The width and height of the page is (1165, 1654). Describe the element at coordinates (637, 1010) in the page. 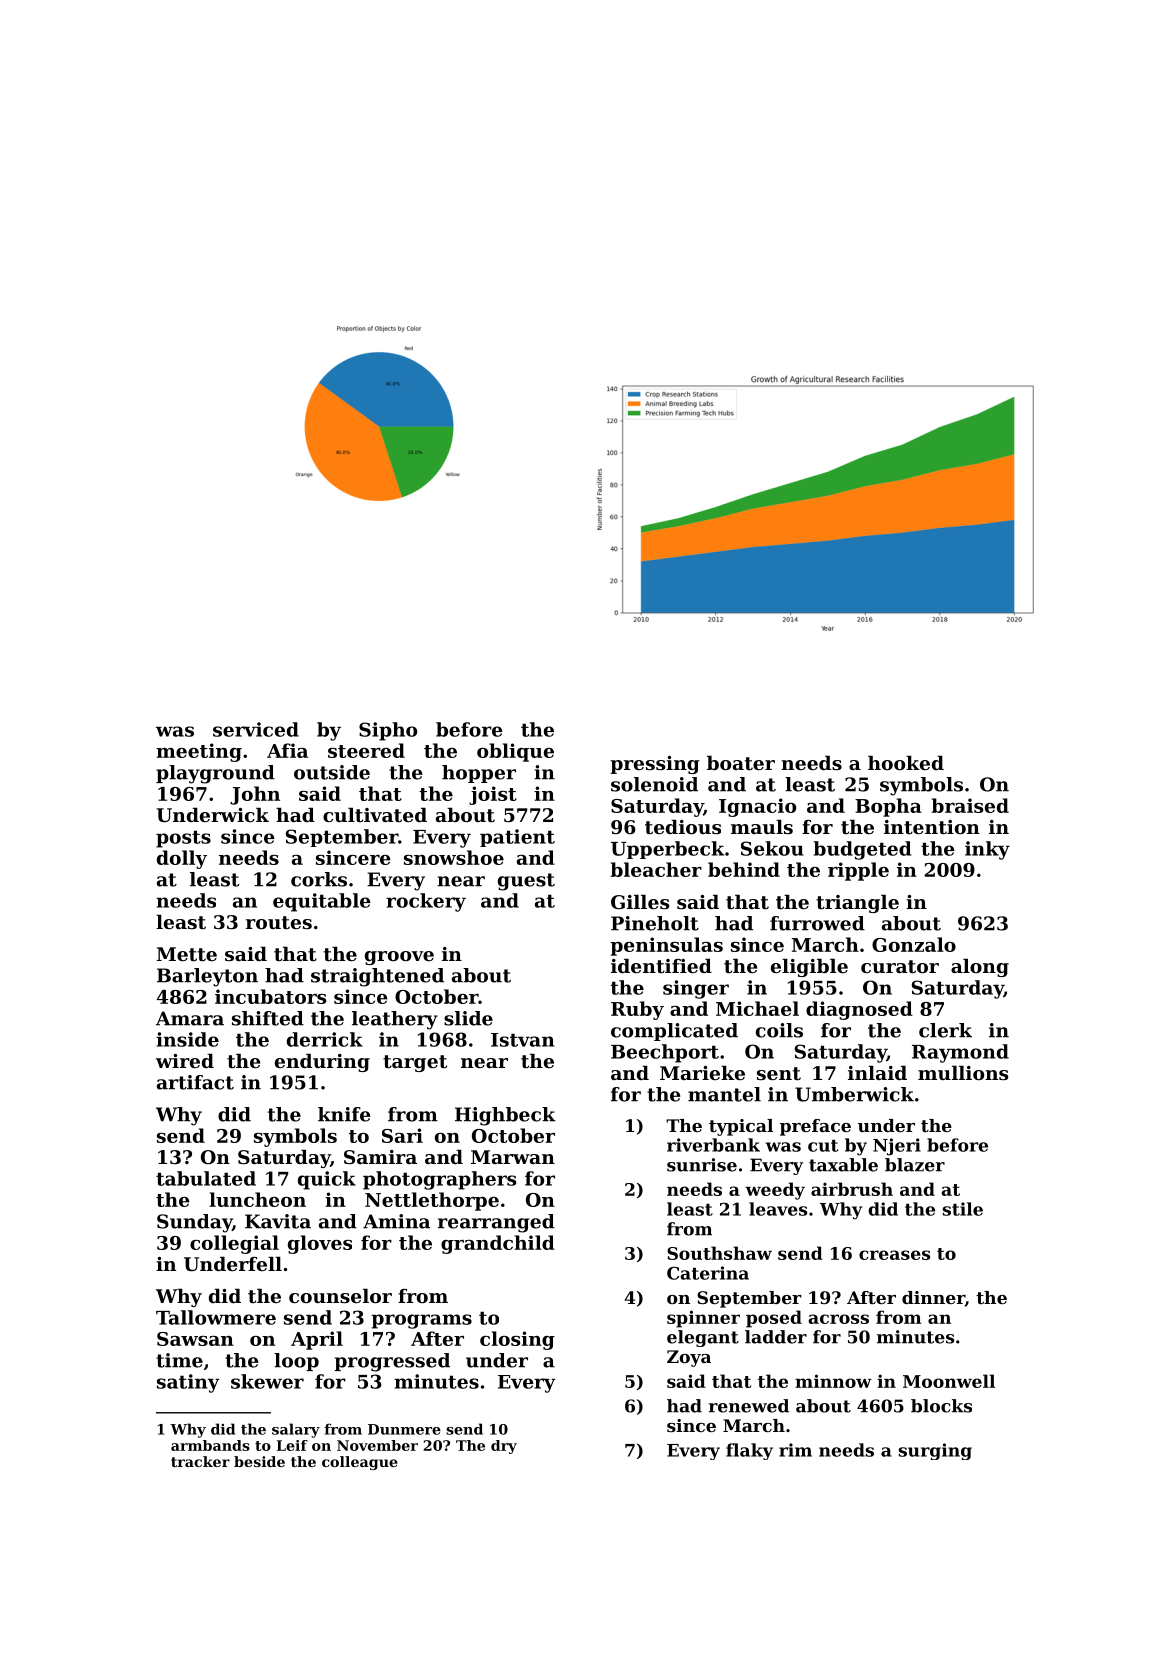

I see `Ruby` at that location.
